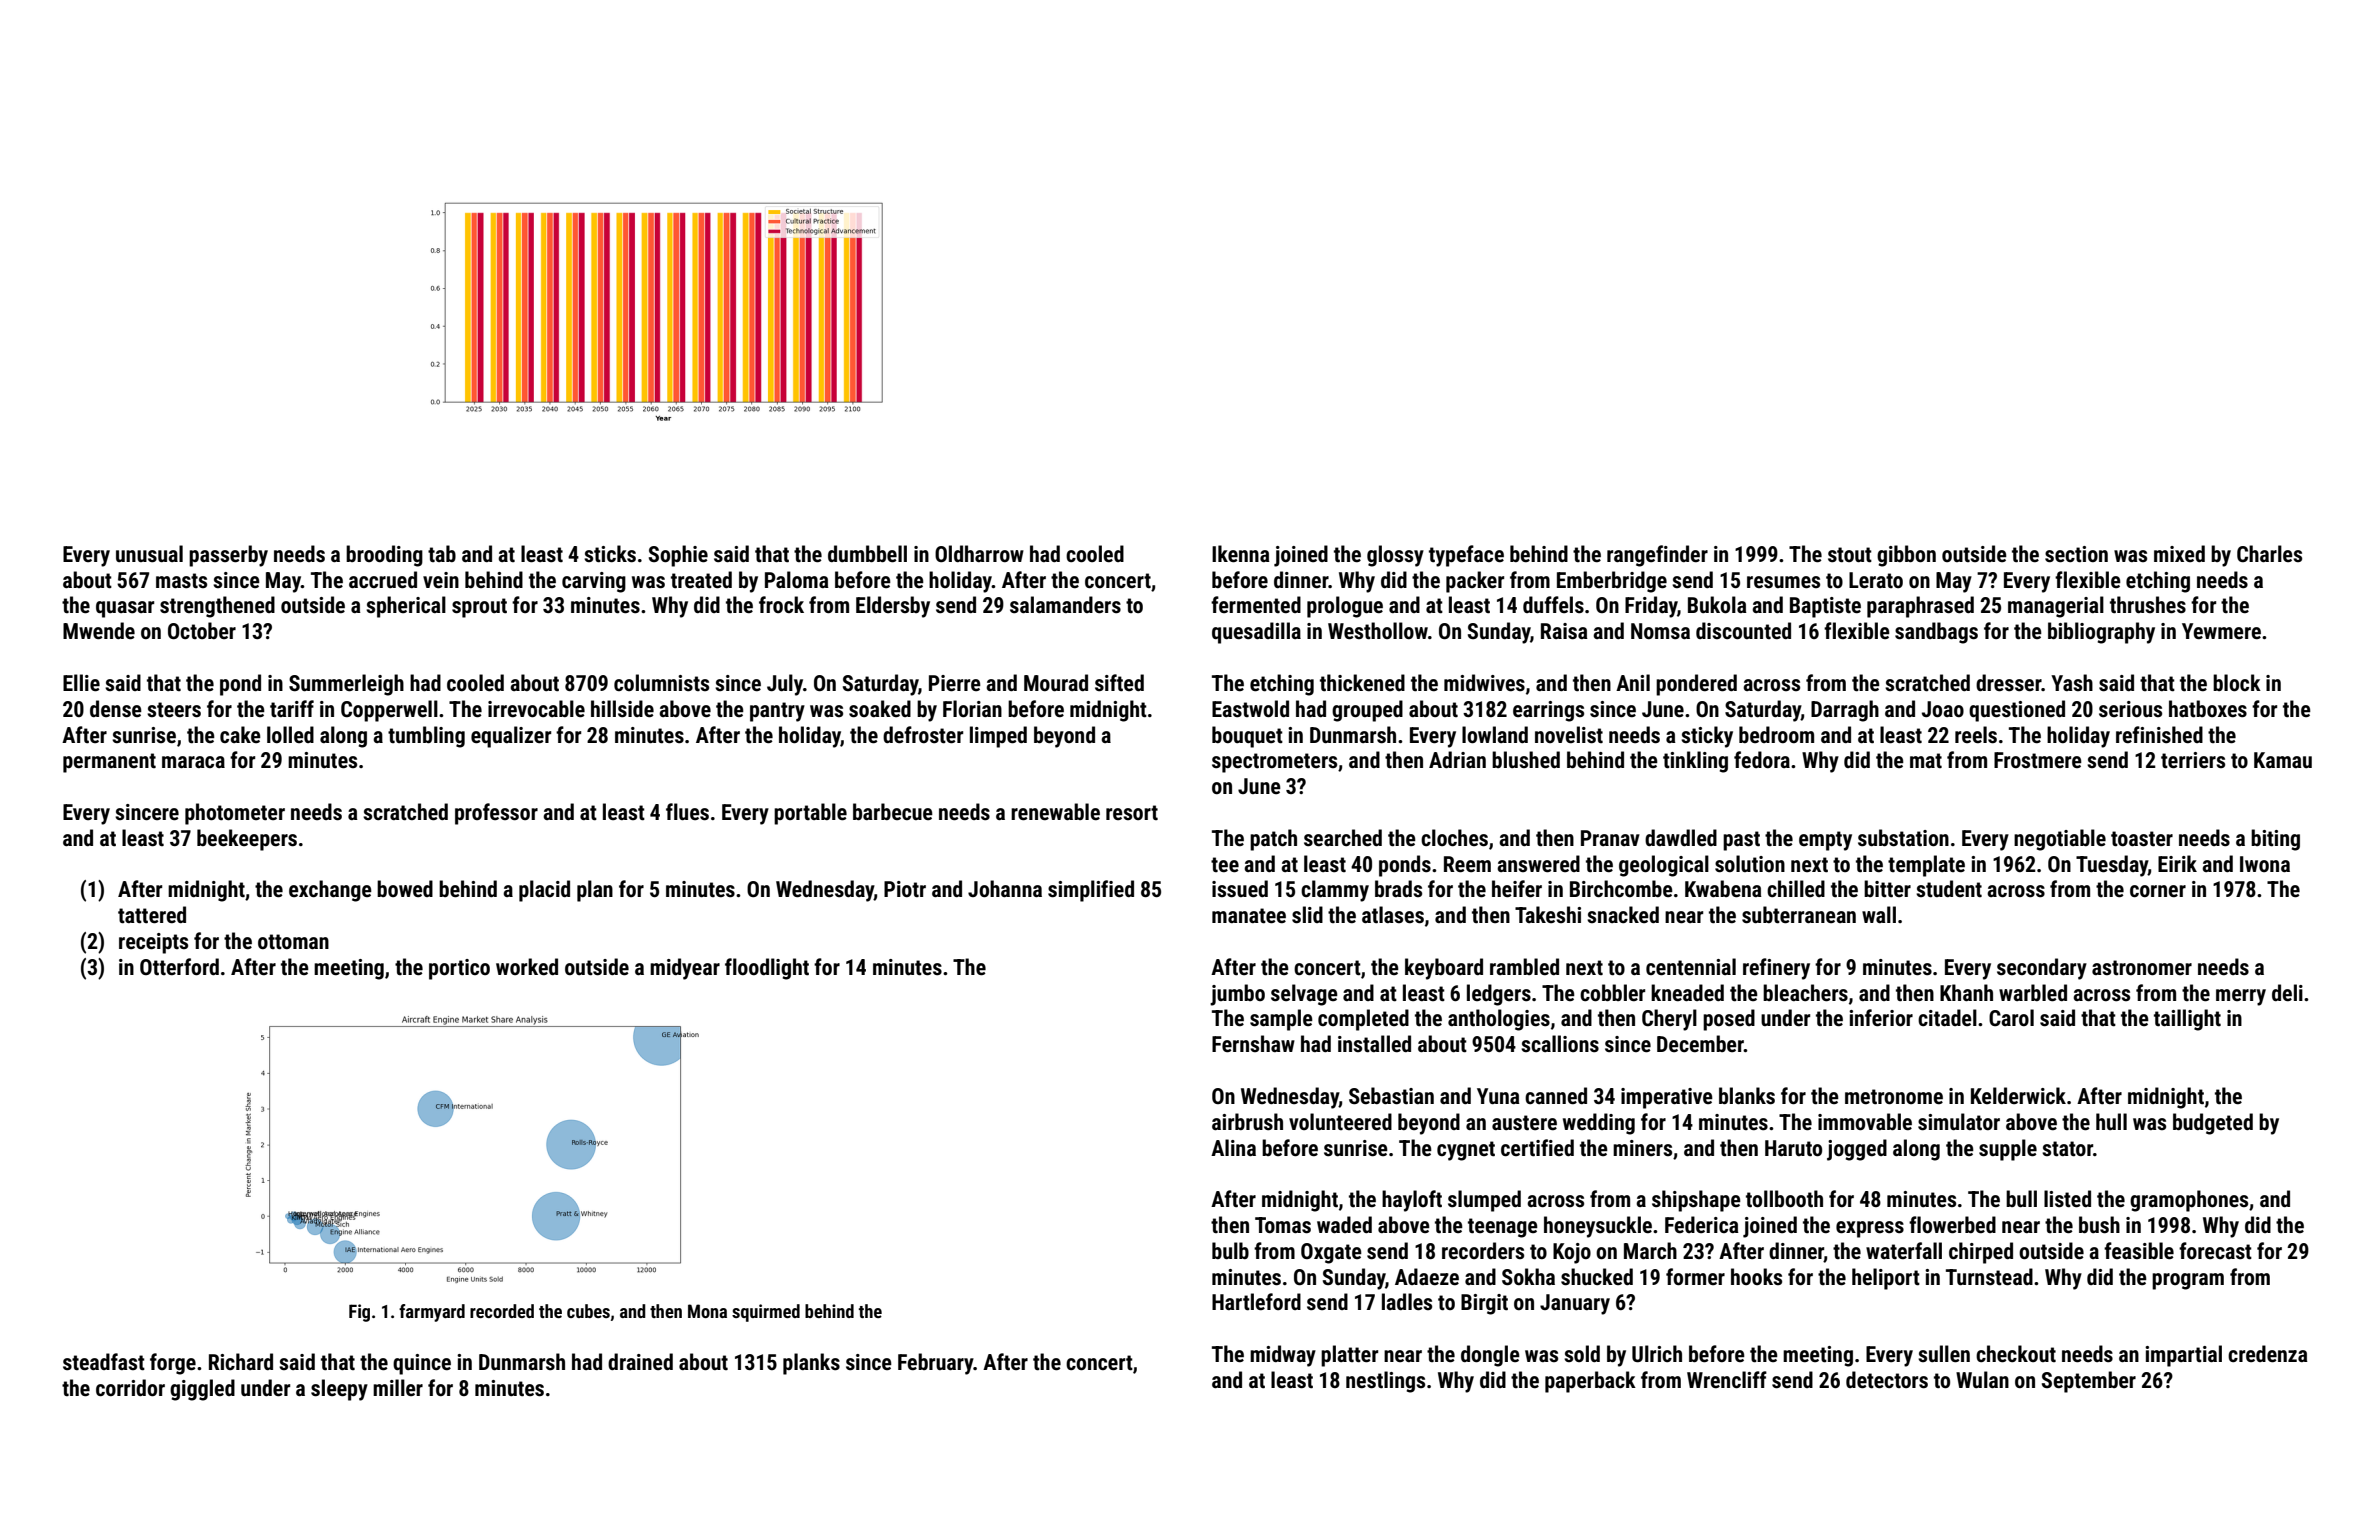  I want to click on Ikenna, so click(1241, 554).
